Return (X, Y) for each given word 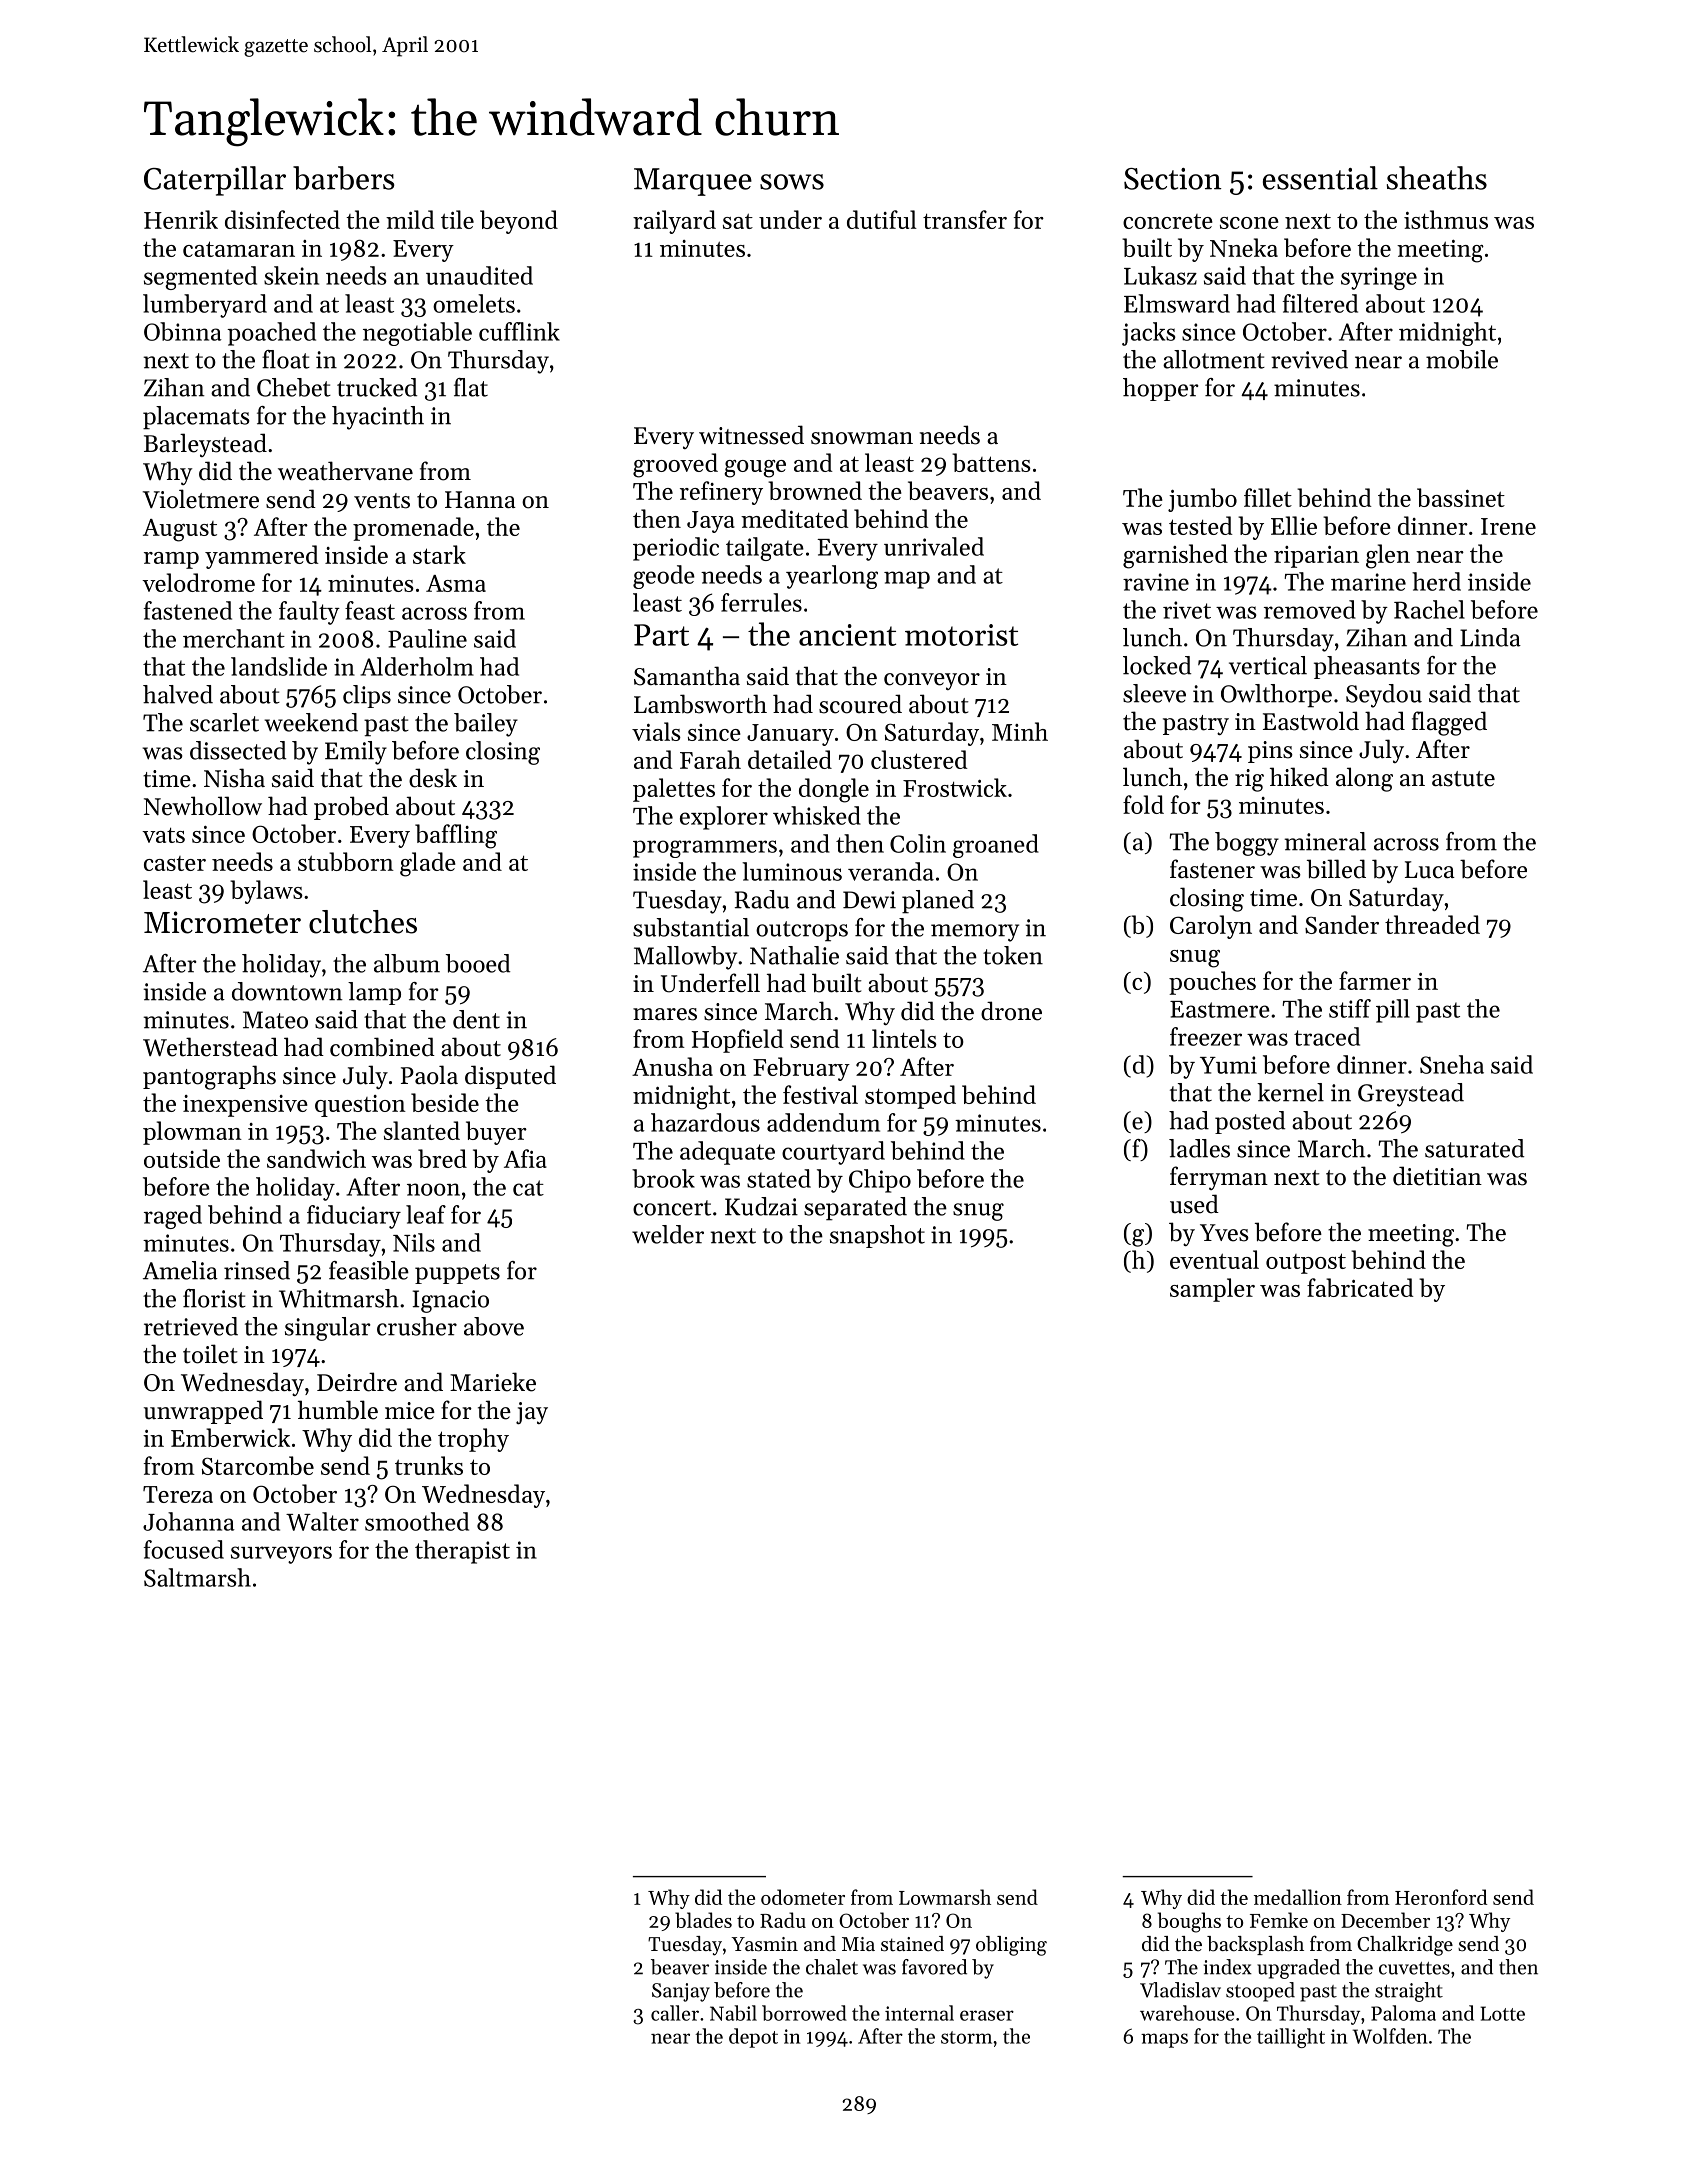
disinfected (282, 219)
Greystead (1411, 1095)
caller (675, 2013)
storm (966, 2037)
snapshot (877, 1236)
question (360, 1106)
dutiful (882, 219)
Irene (1508, 526)
